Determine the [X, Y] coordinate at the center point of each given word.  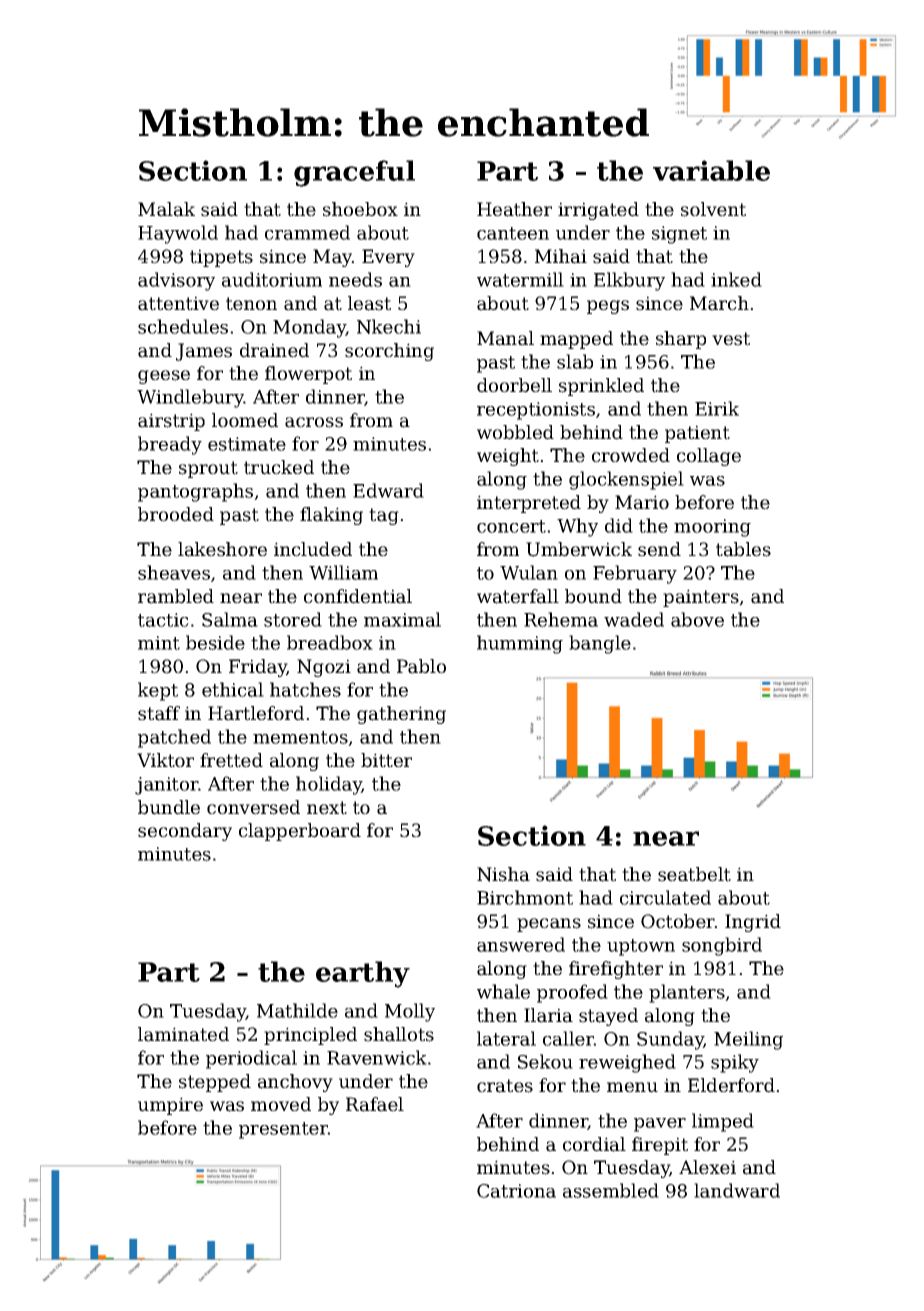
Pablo [421, 666]
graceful [354, 173]
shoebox [360, 209]
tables [743, 549]
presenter [283, 1130]
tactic [163, 620]
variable [711, 170]
